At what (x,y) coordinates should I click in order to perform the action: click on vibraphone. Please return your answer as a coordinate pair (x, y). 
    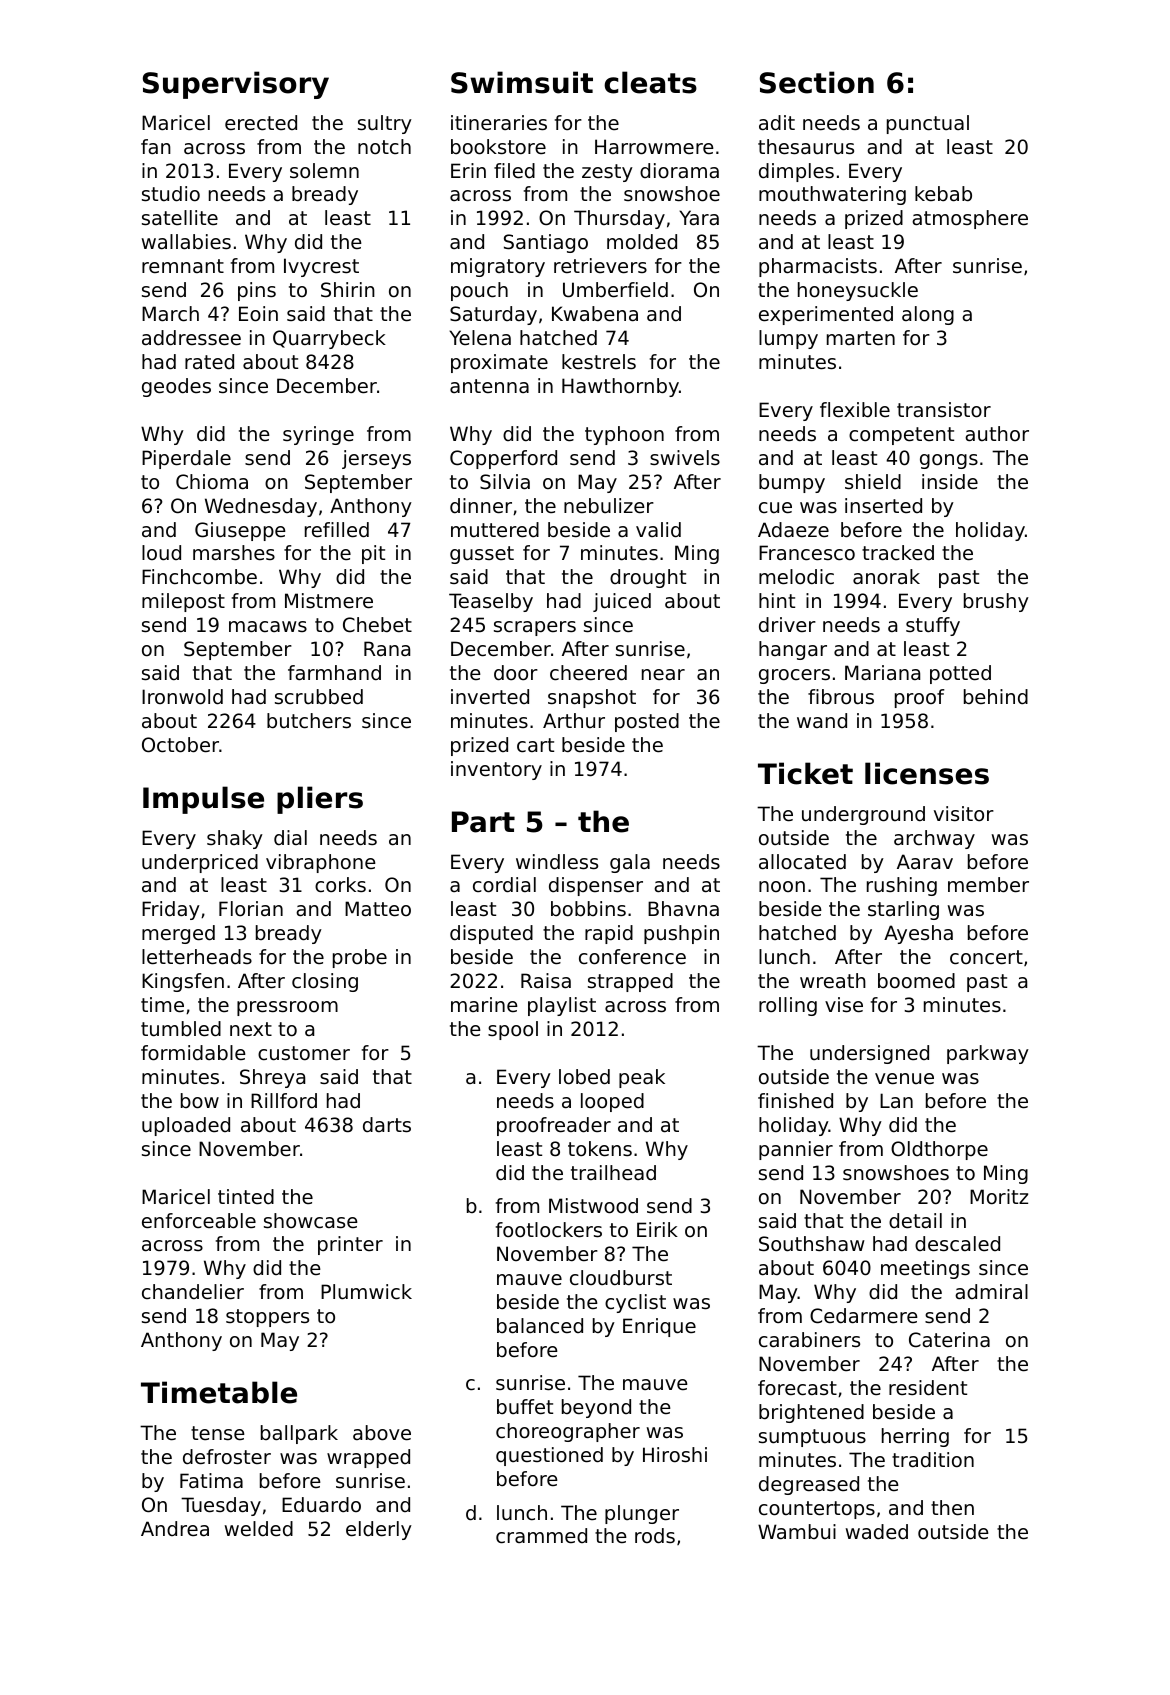
    Looking at the image, I should click on (321, 863).
